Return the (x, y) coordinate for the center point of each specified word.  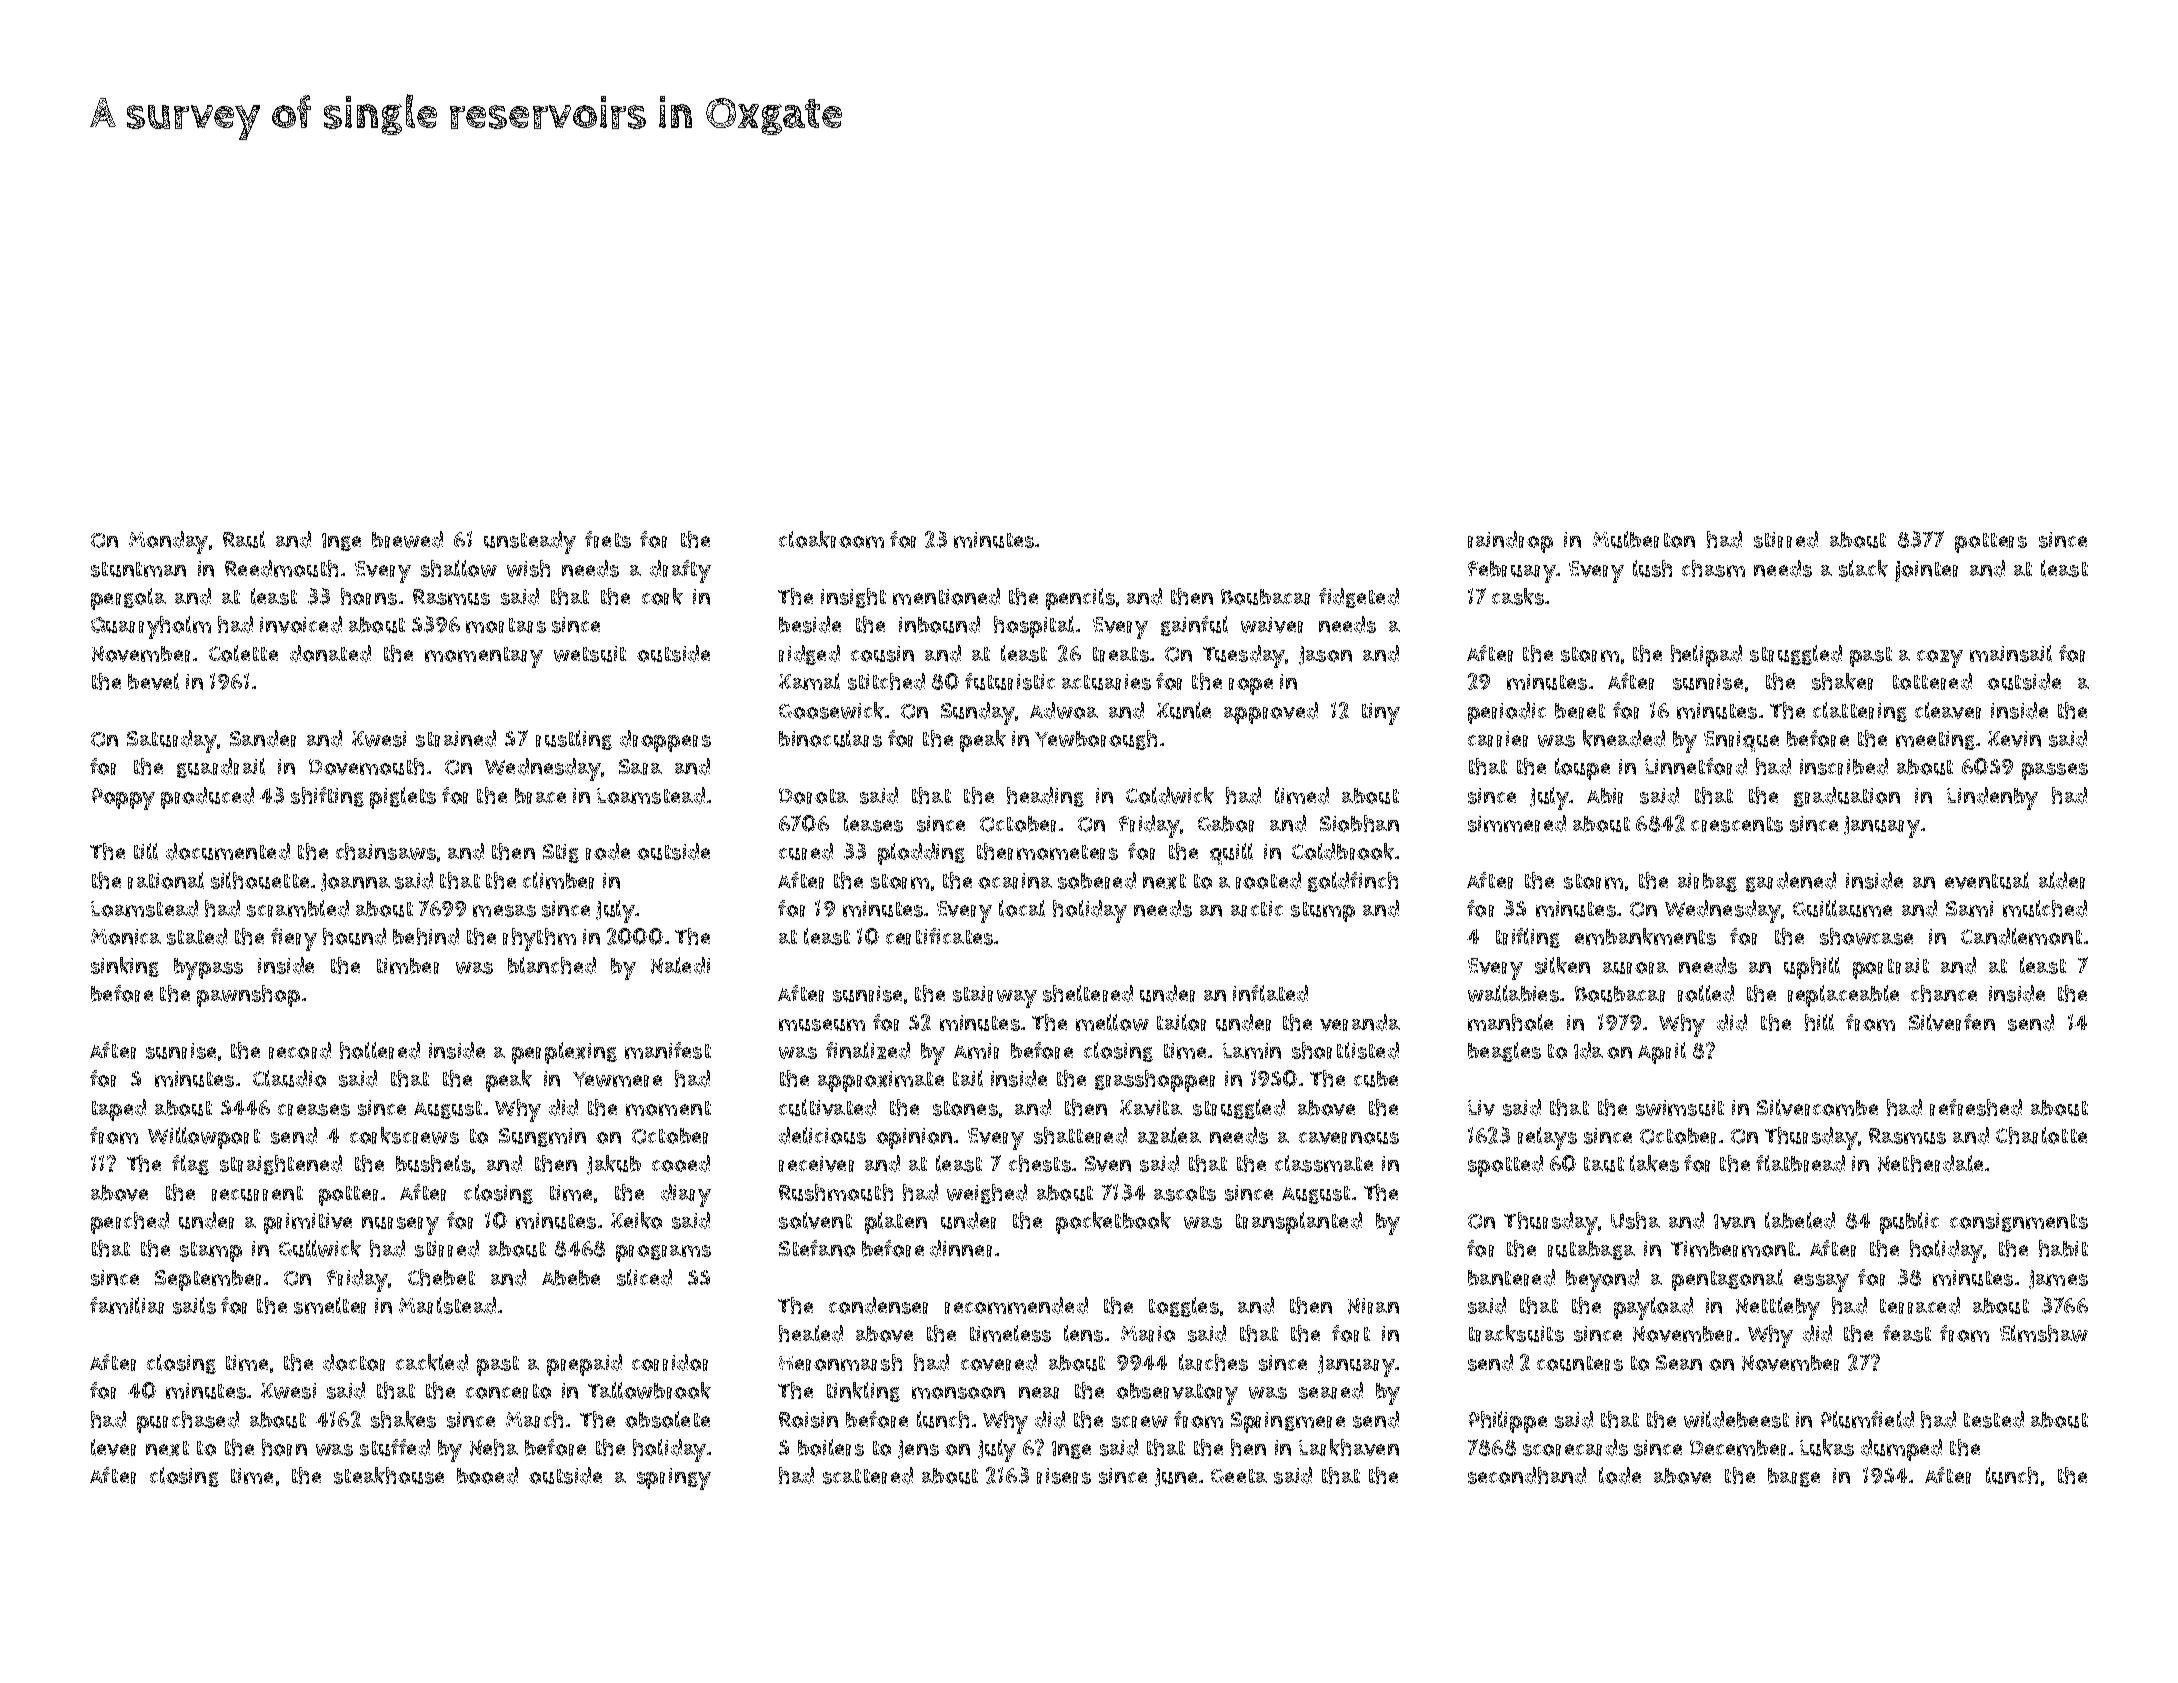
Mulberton (1644, 539)
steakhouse (389, 1475)
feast (1907, 1333)
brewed (407, 539)
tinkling (863, 1392)
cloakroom (831, 539)
